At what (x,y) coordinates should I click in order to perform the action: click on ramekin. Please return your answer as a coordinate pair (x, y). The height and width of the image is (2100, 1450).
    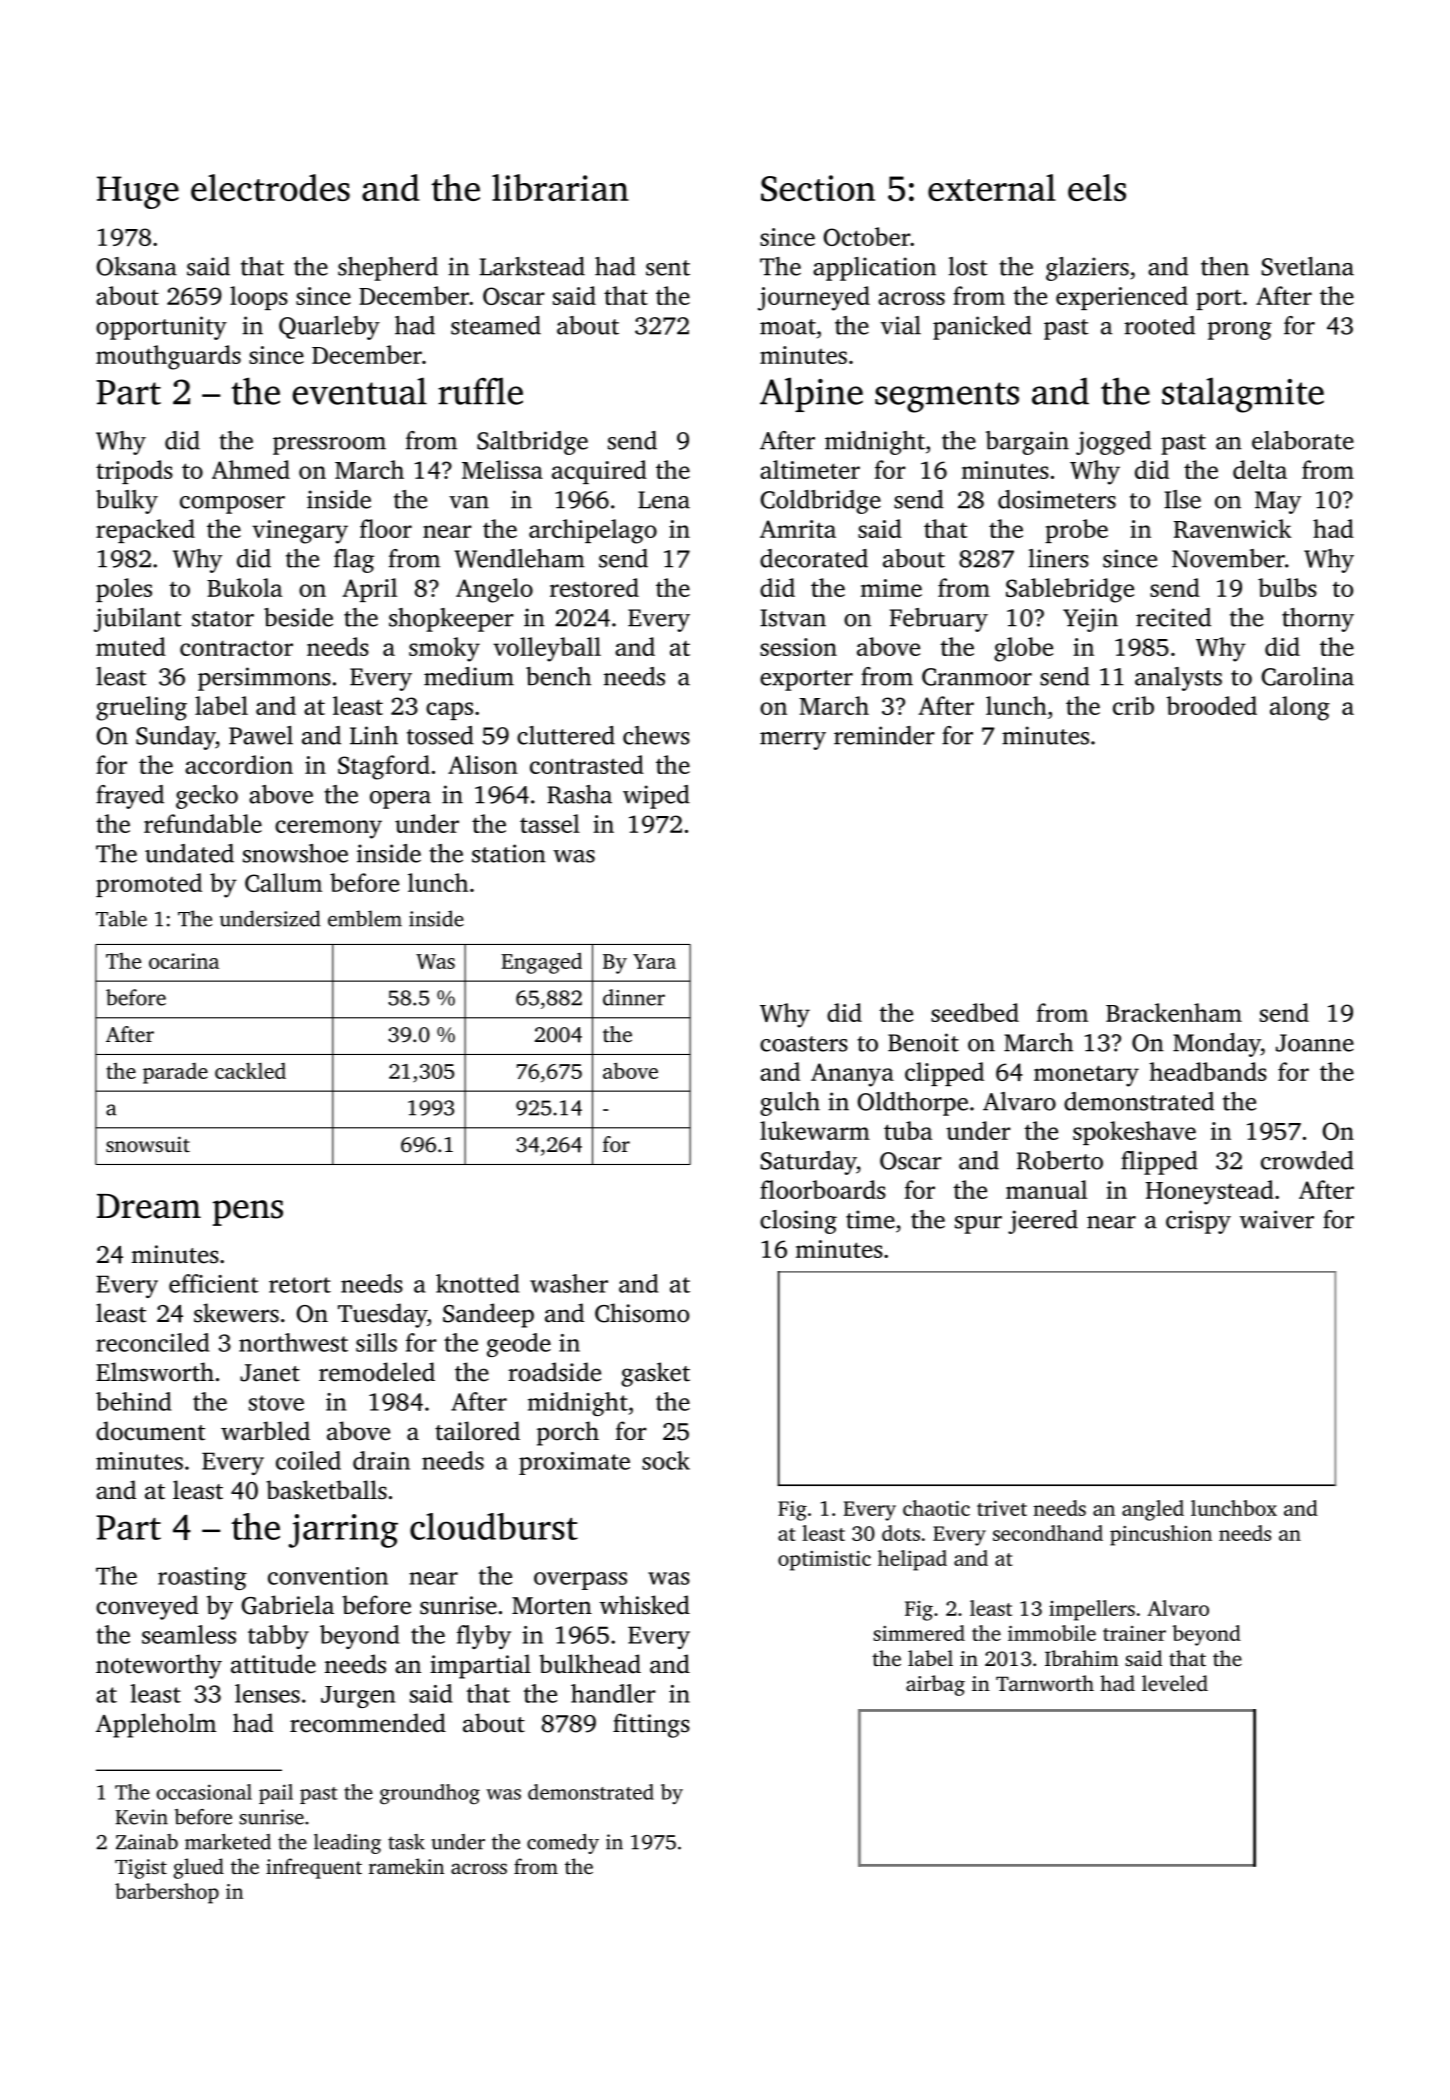
    Looking at the image, I should click on (406, 1866).
